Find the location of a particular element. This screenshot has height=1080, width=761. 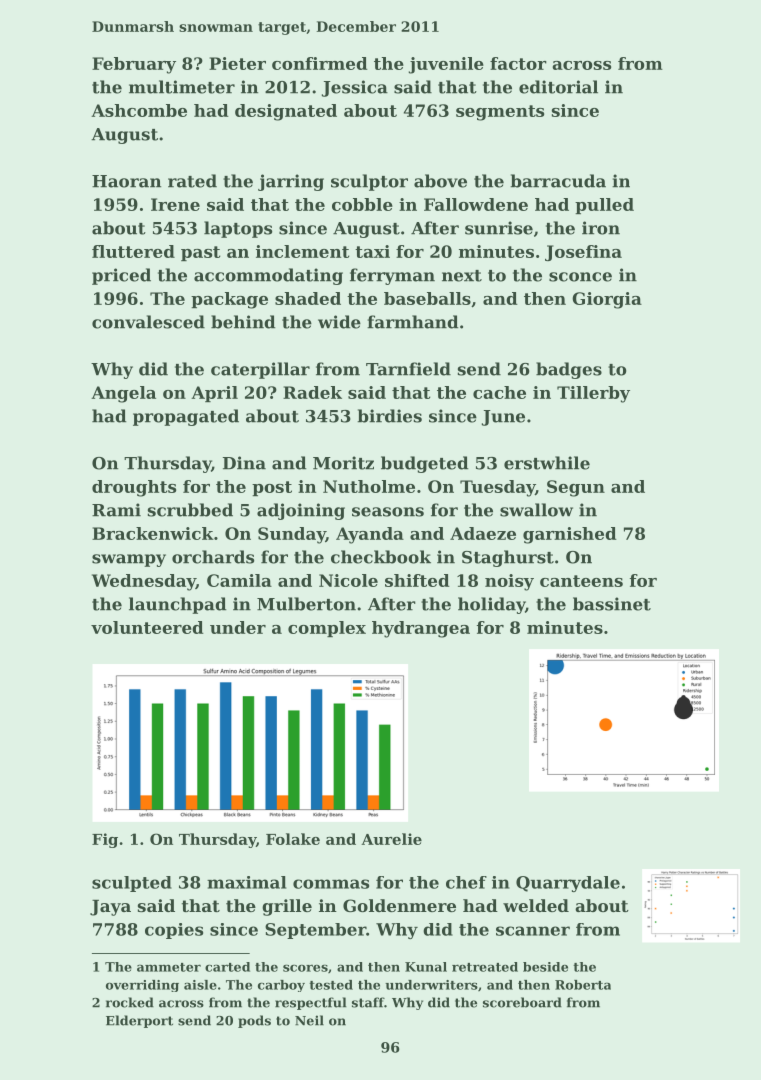

carted is located at coordinates (227, 967).
